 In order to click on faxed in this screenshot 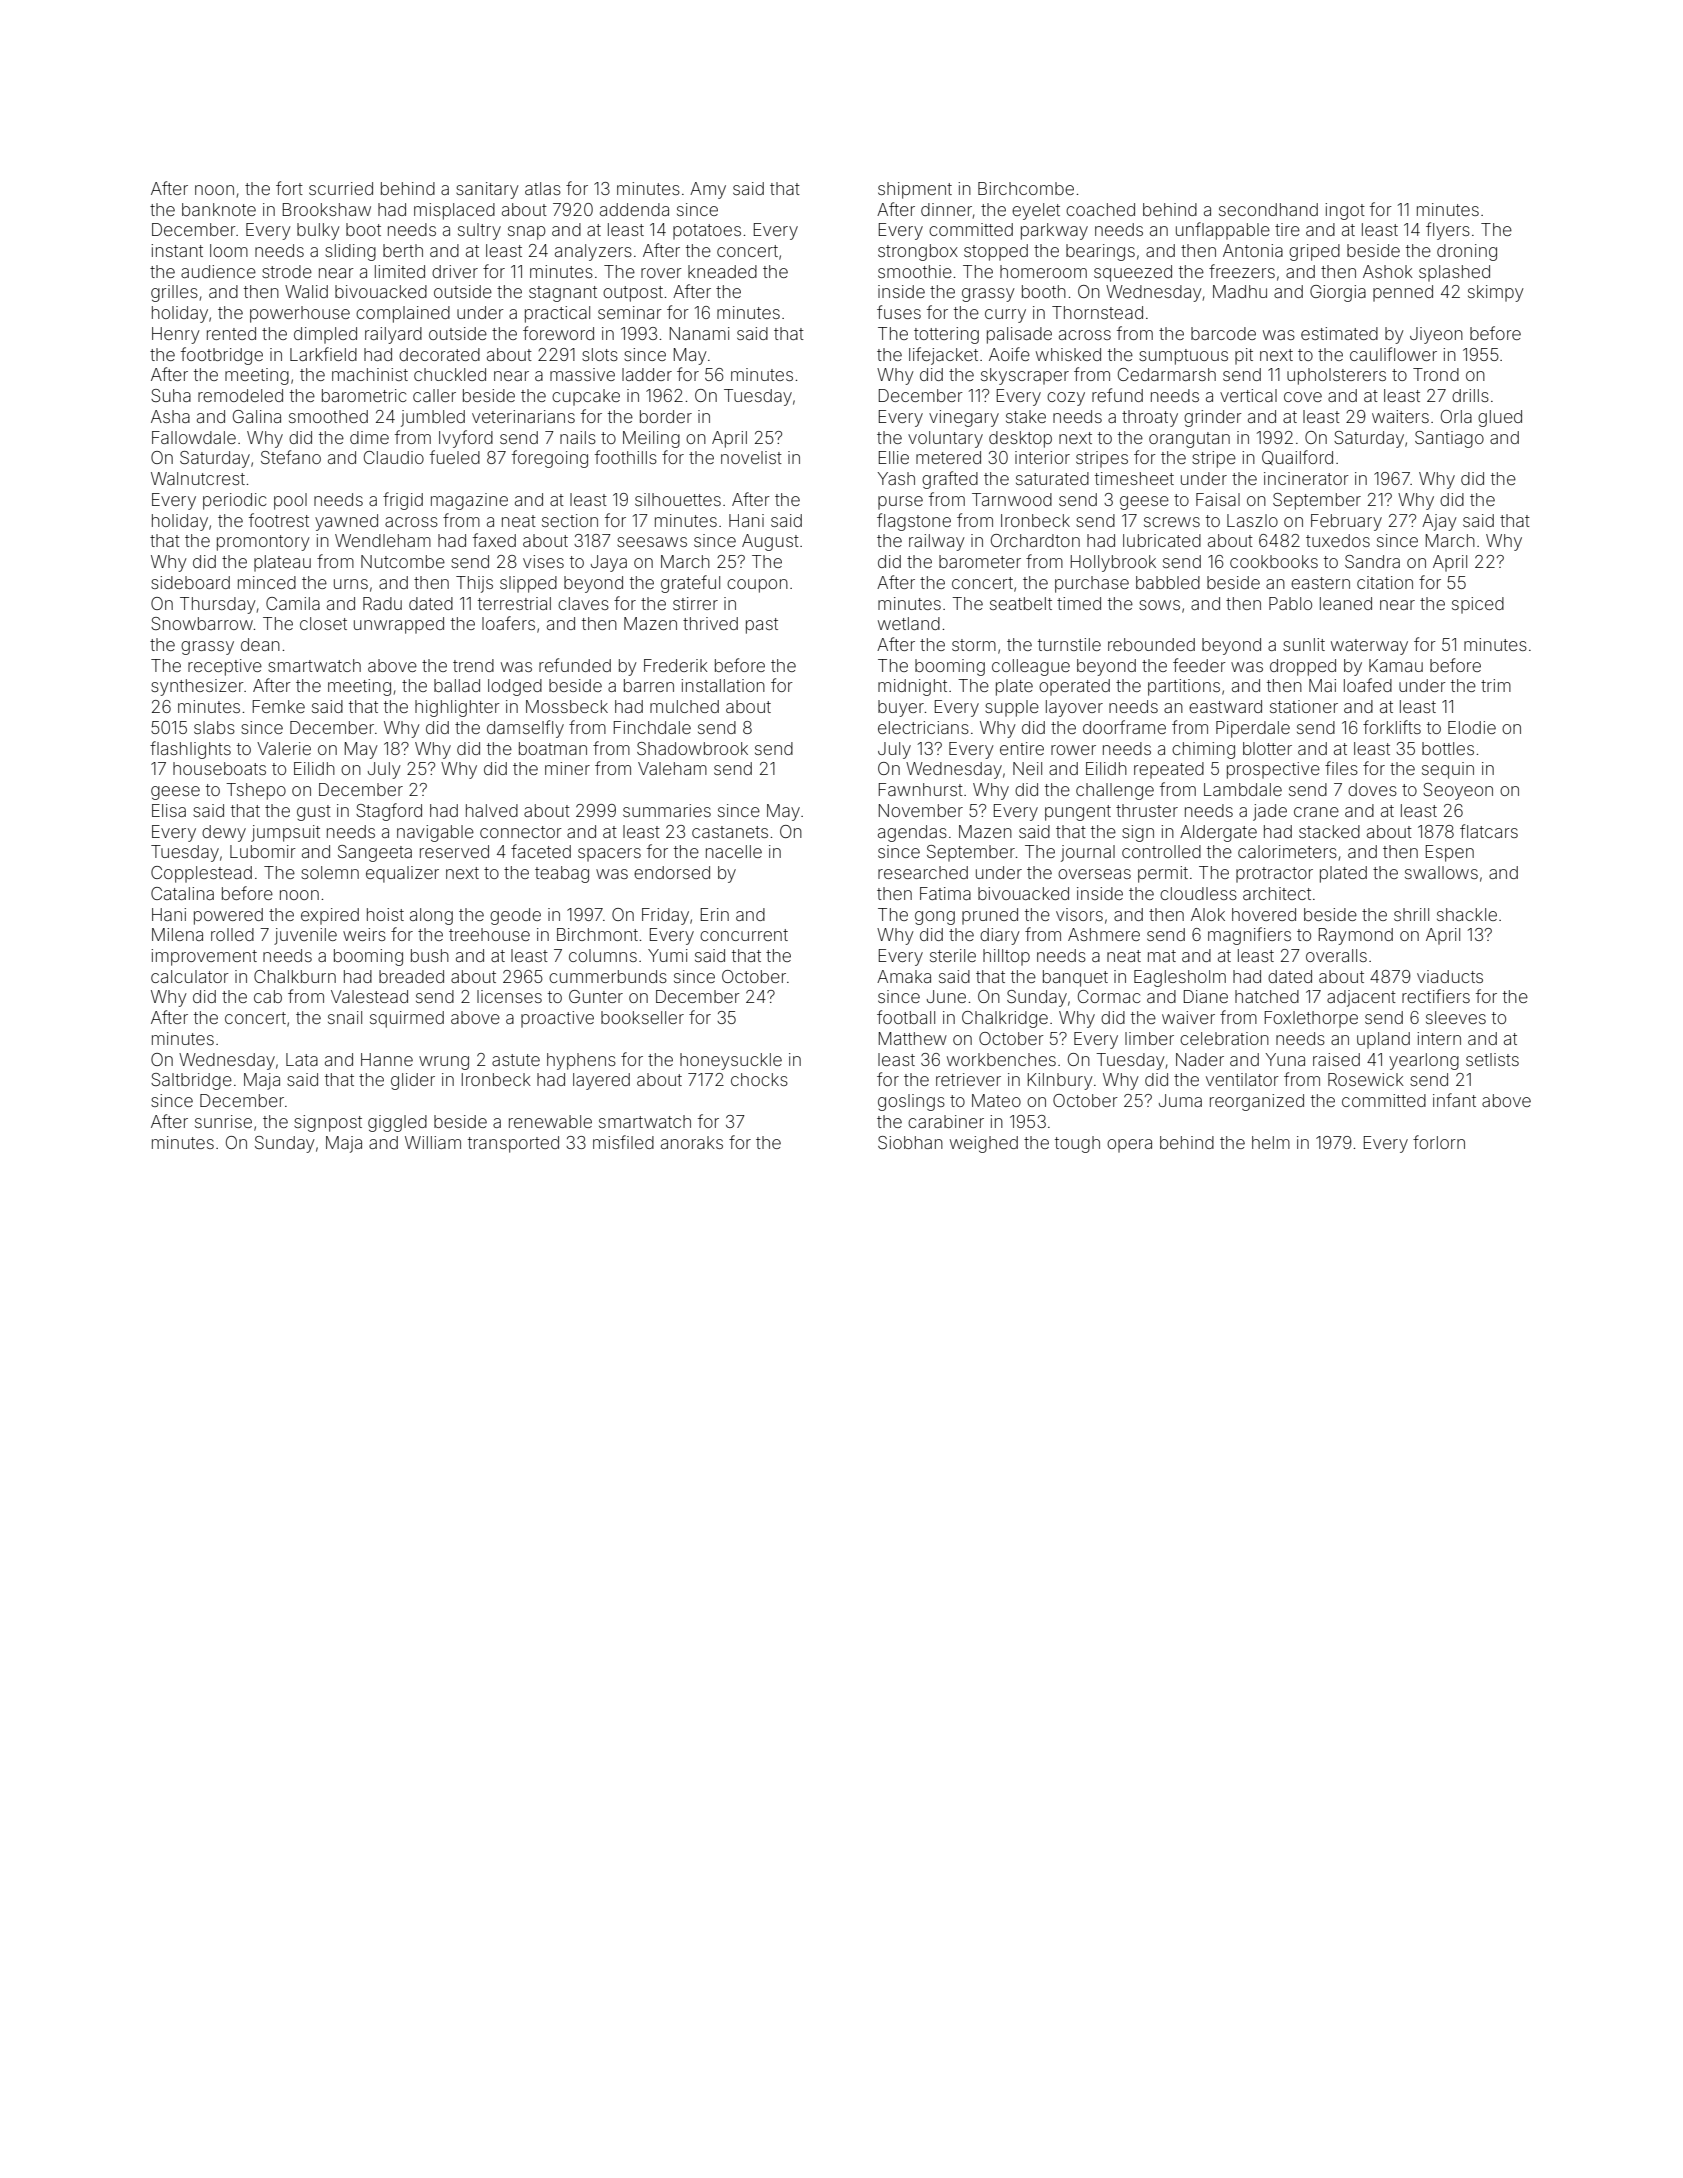, I will do `click(494, 540)`.
